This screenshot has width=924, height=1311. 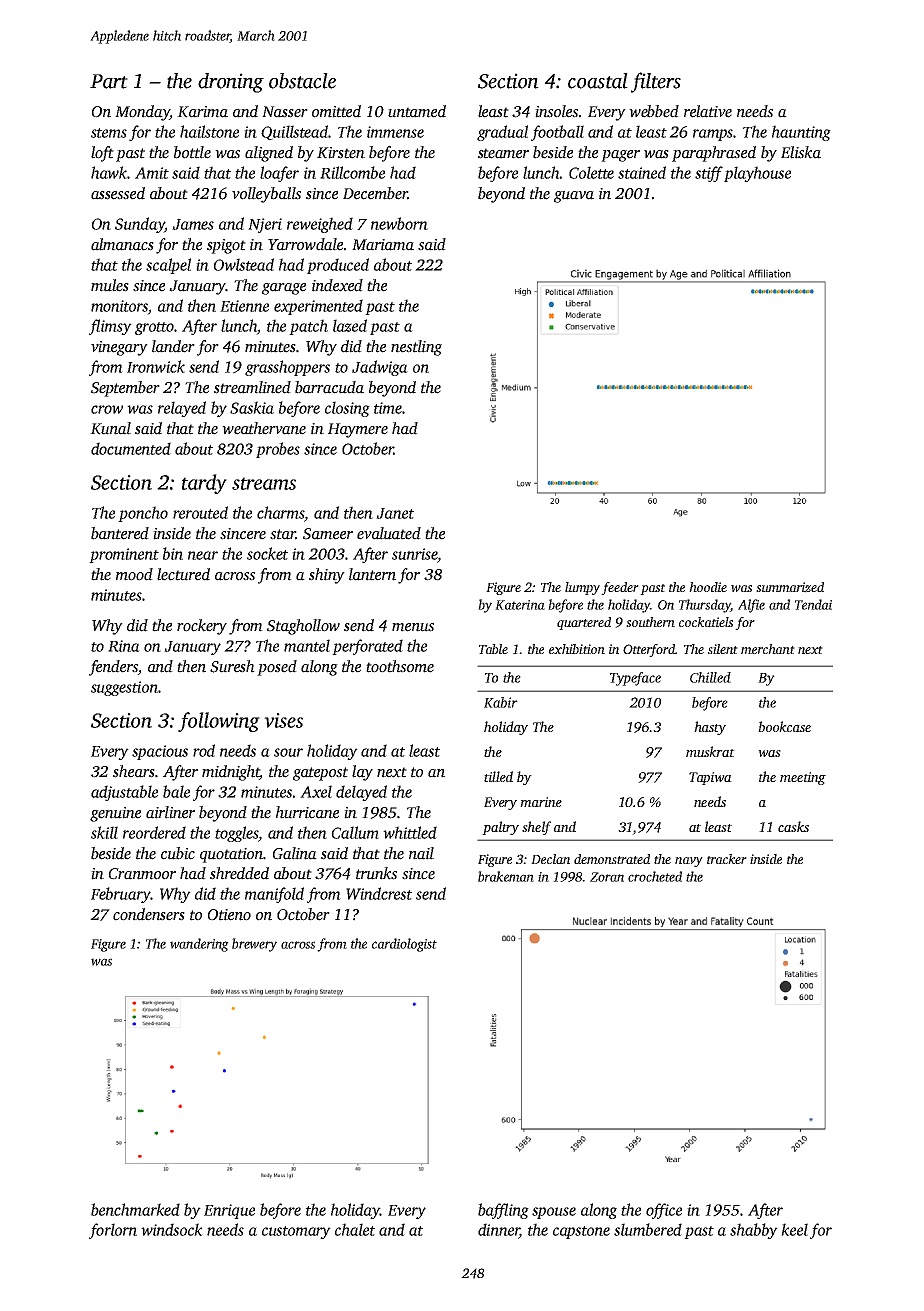 I want to click on near, so click(x=203, y=555).
